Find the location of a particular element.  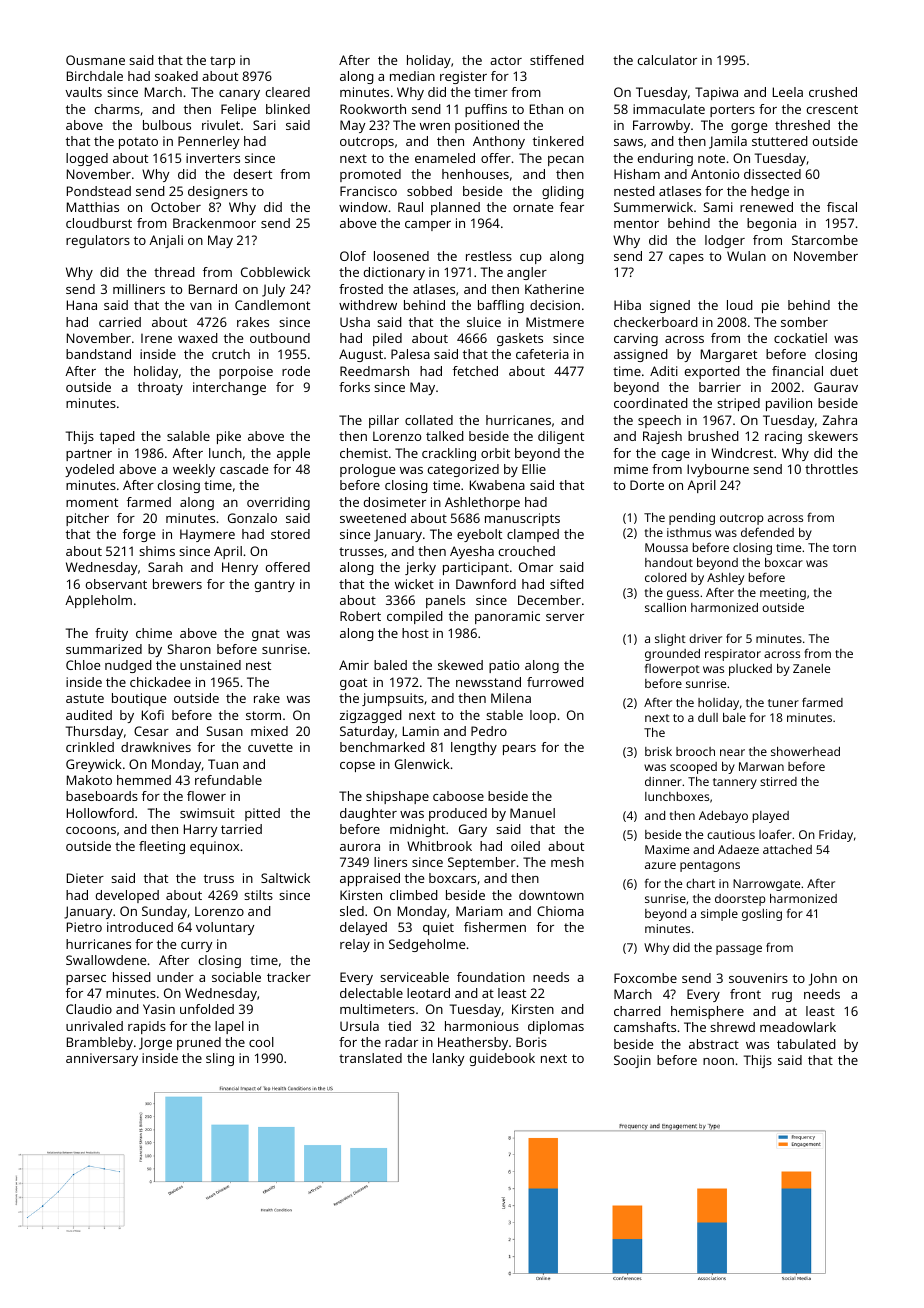

Starcombe is located at coordinates (825, 240).
